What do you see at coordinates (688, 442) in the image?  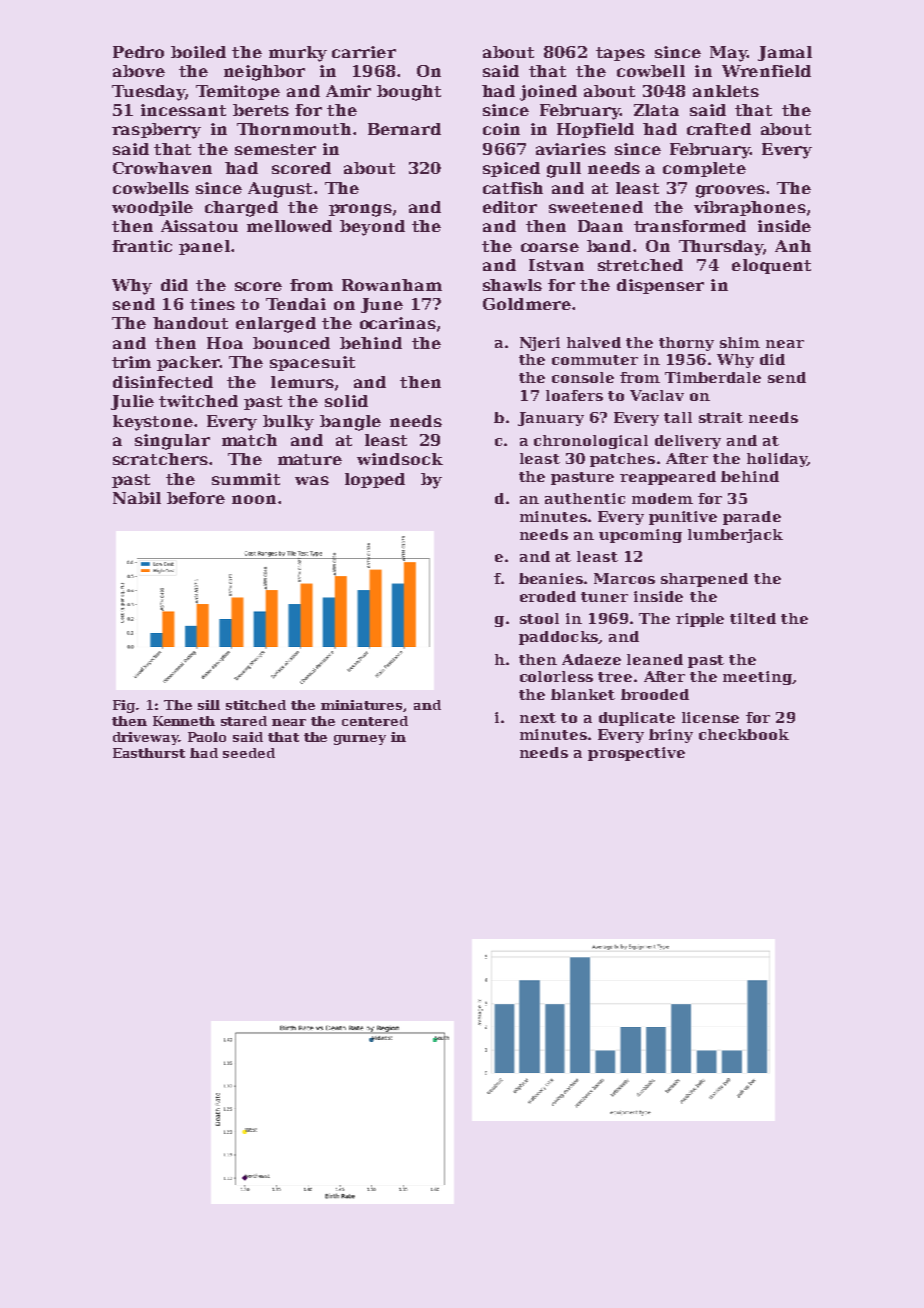 I see `delivery` at bounding box center [688, 442].
